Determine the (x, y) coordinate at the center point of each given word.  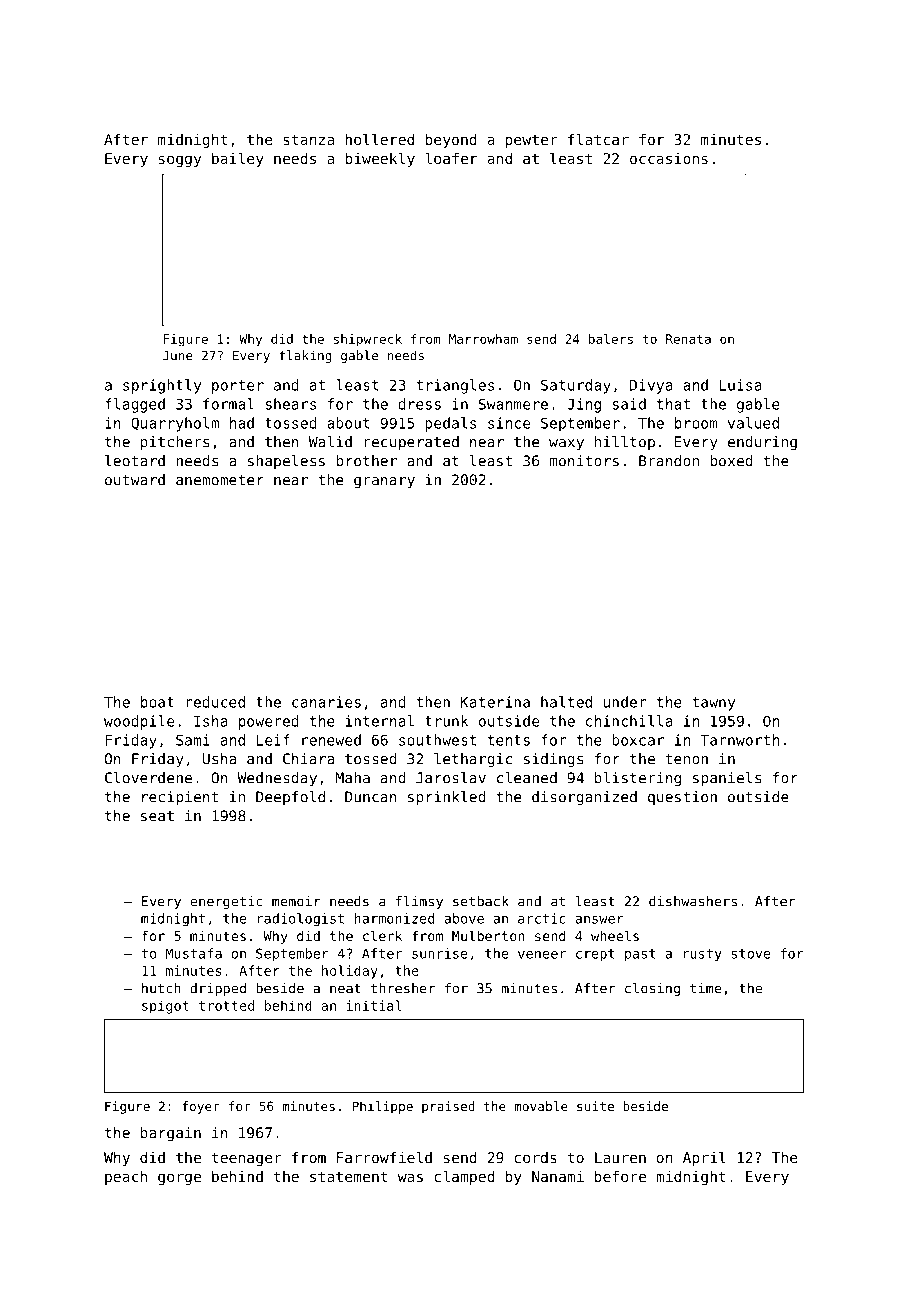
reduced (215, 702)
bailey (238, 159)
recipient (180, 798)
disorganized (584, 798)
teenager (246, 1159)
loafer (451, 158)
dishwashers (693, 901)
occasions (669, 158)
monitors (584, 461)
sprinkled (447, 798)
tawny (713, 704)
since (509, 423)
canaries (326, 702)
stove (751, 954)
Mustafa (194, 953)
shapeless (286, 462)
